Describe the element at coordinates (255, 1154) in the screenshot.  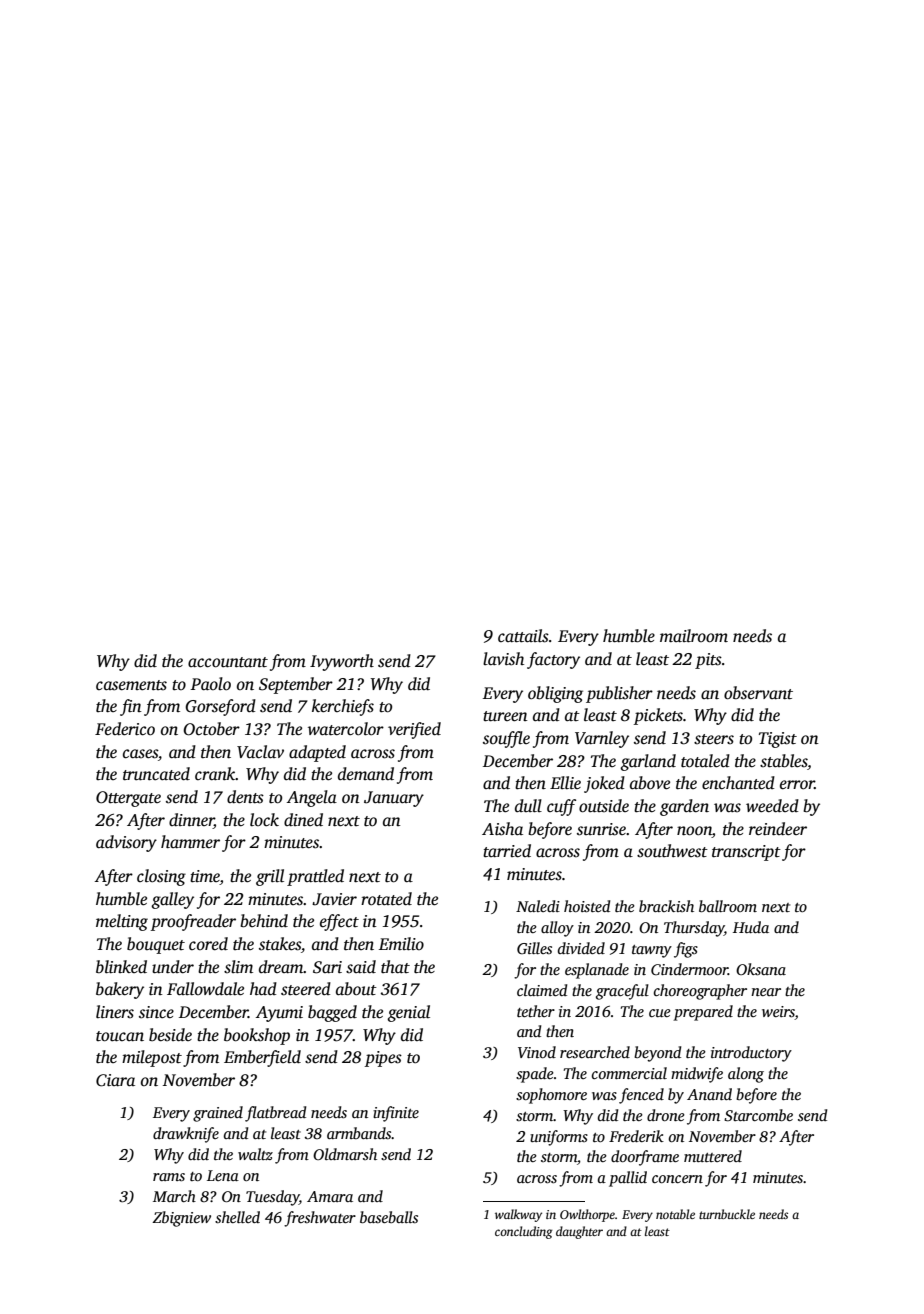
I see `waltz` at that location.
